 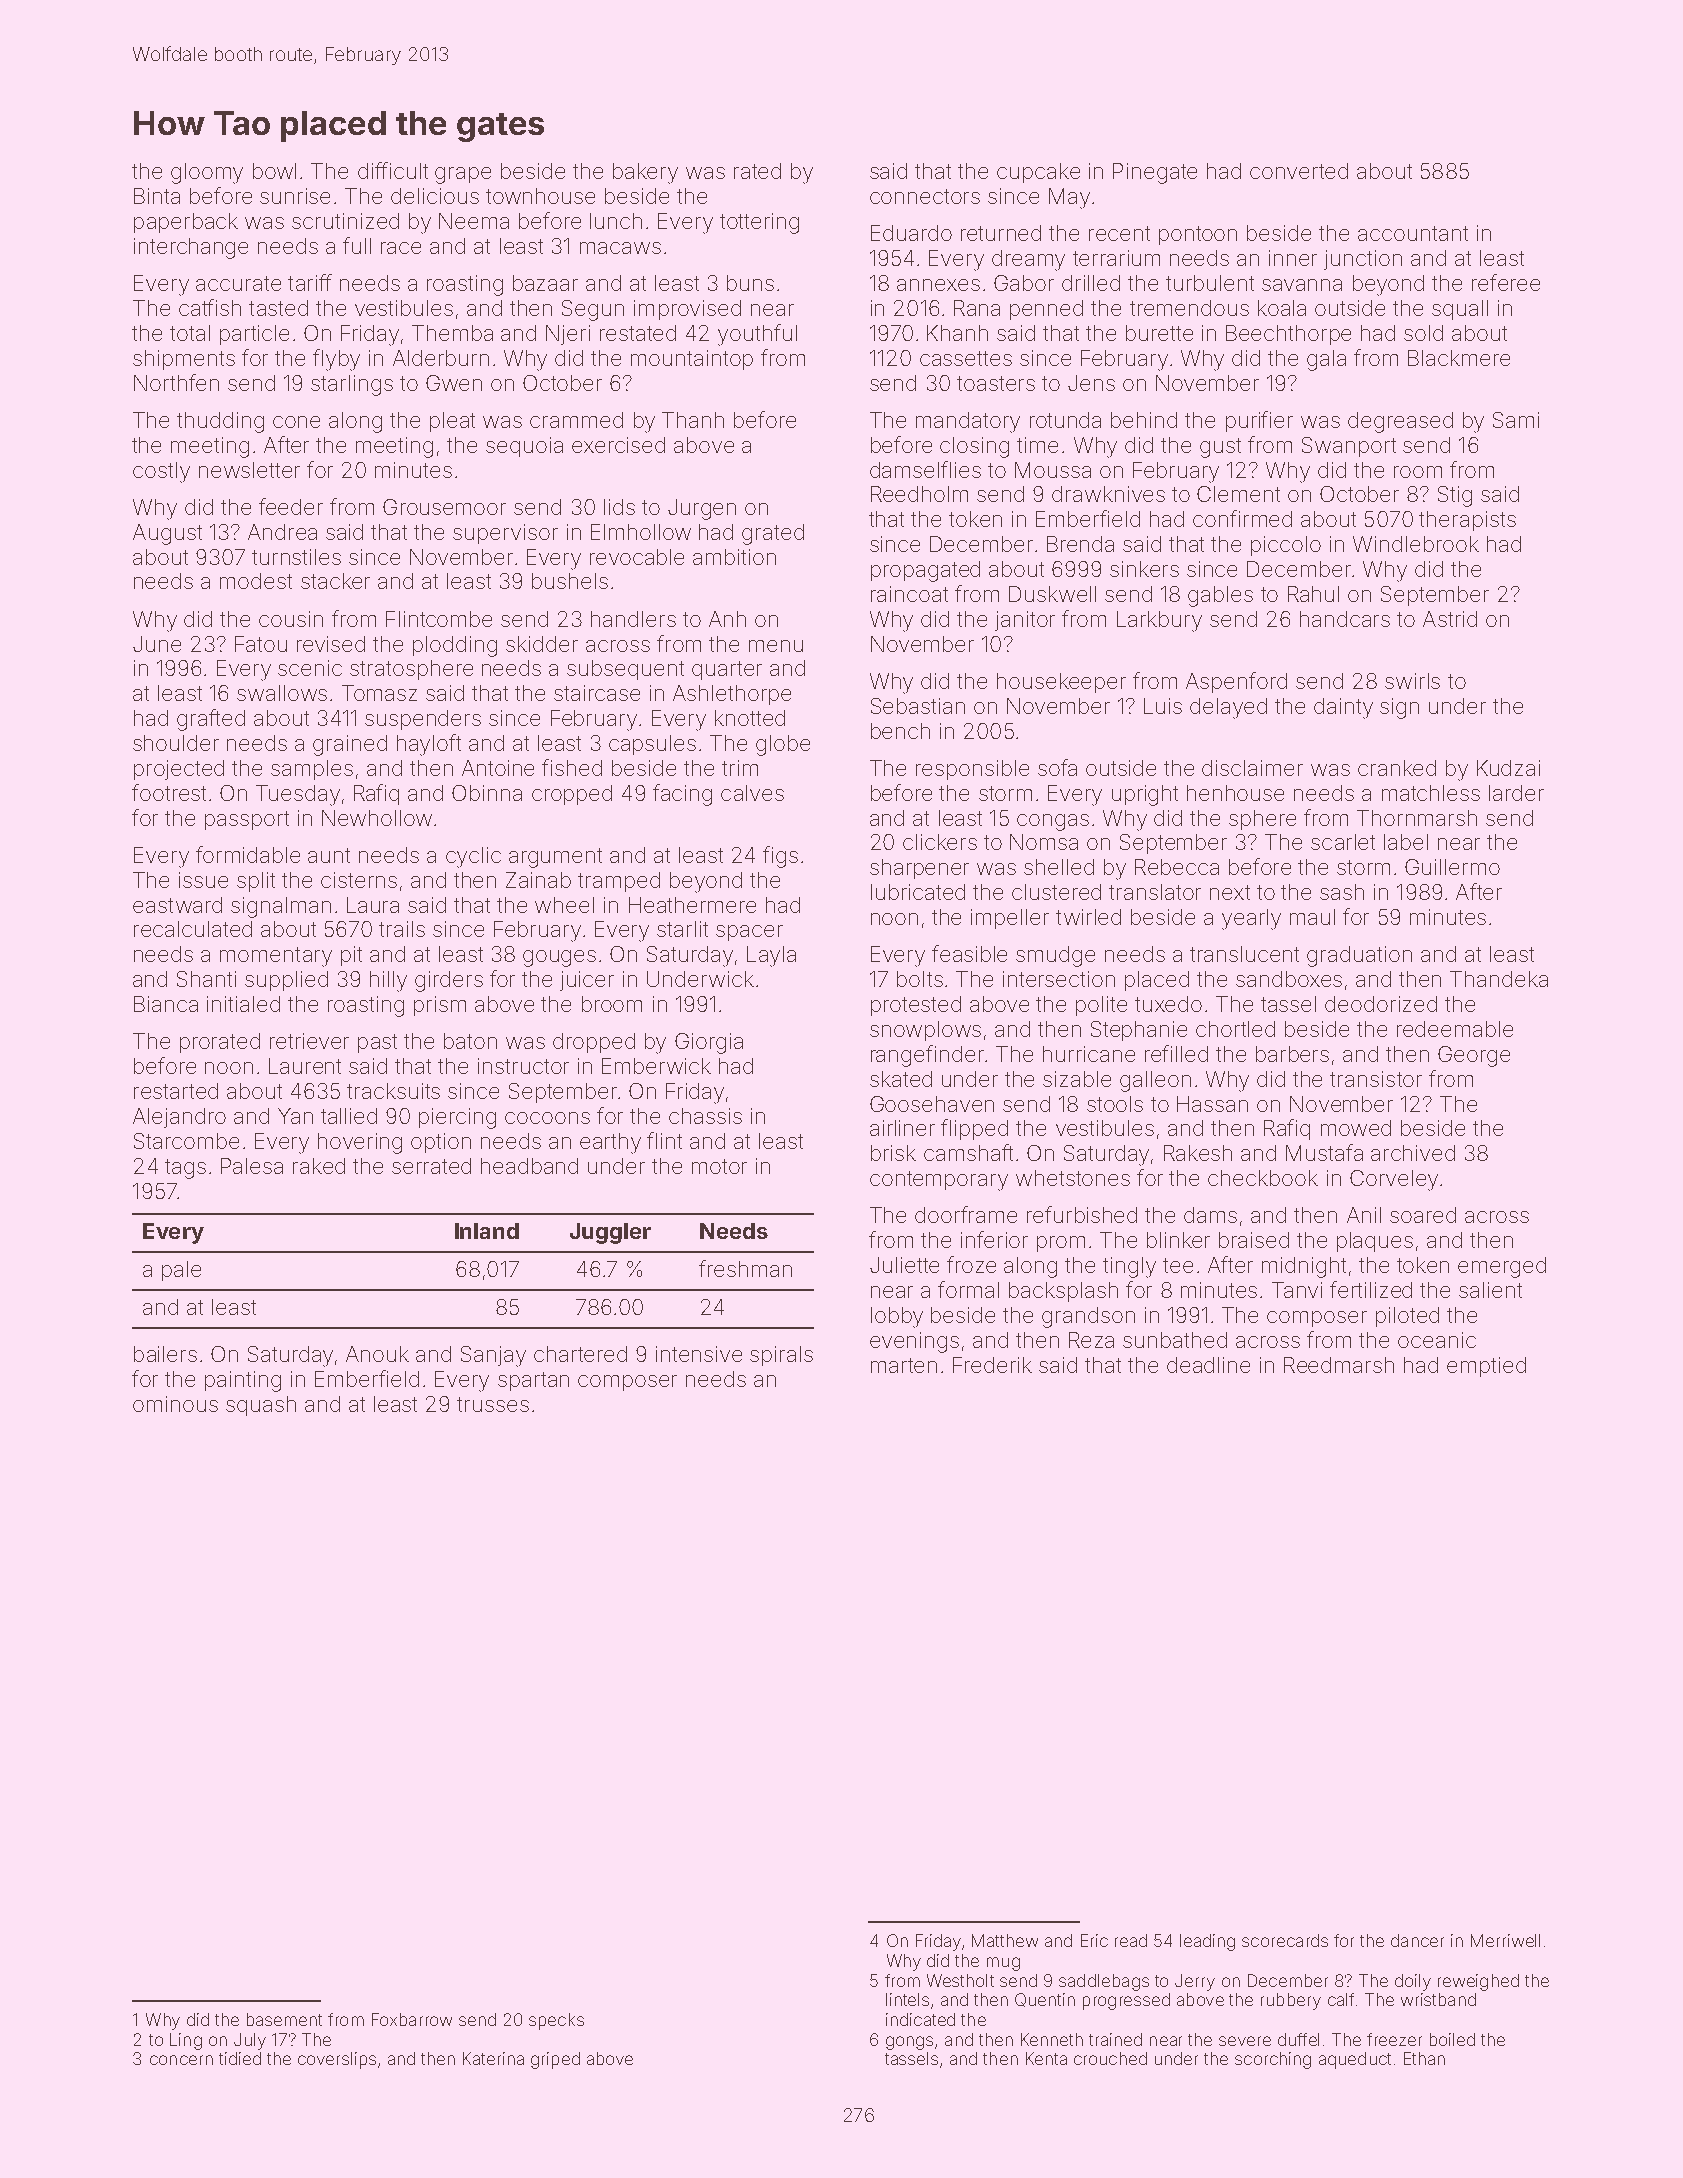 What do you see at coordinates (412, 2019) in the page?
I see `Foxbarrow` at bounding box center [412, 2019].
